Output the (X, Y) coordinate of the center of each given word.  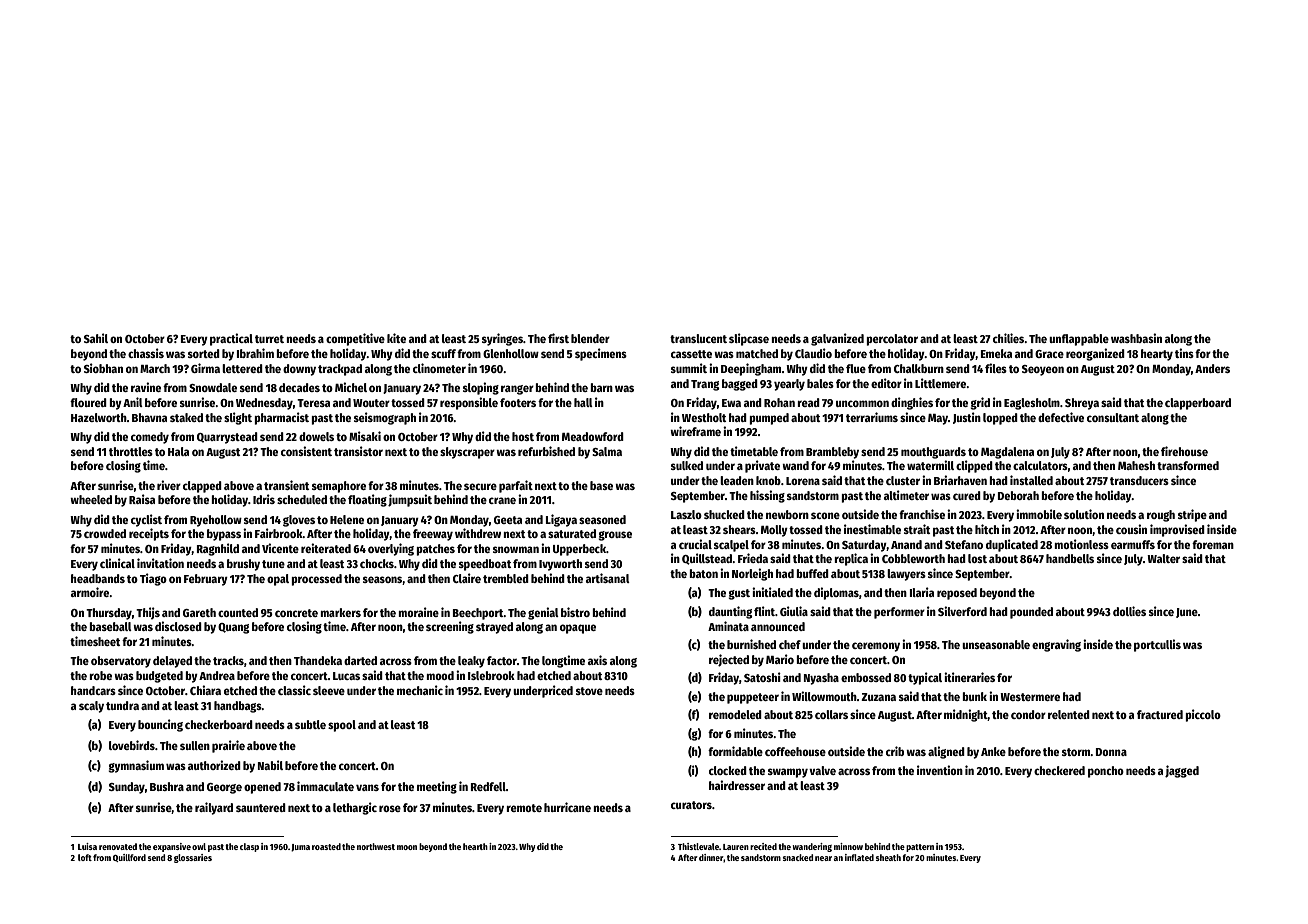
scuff (443, 353)
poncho (1106, 772)
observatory (121, 662)
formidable (735, 751)
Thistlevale (698, 846)
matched (757, 353)
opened (262, 788)
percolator (892, 340)
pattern (920, 848)
